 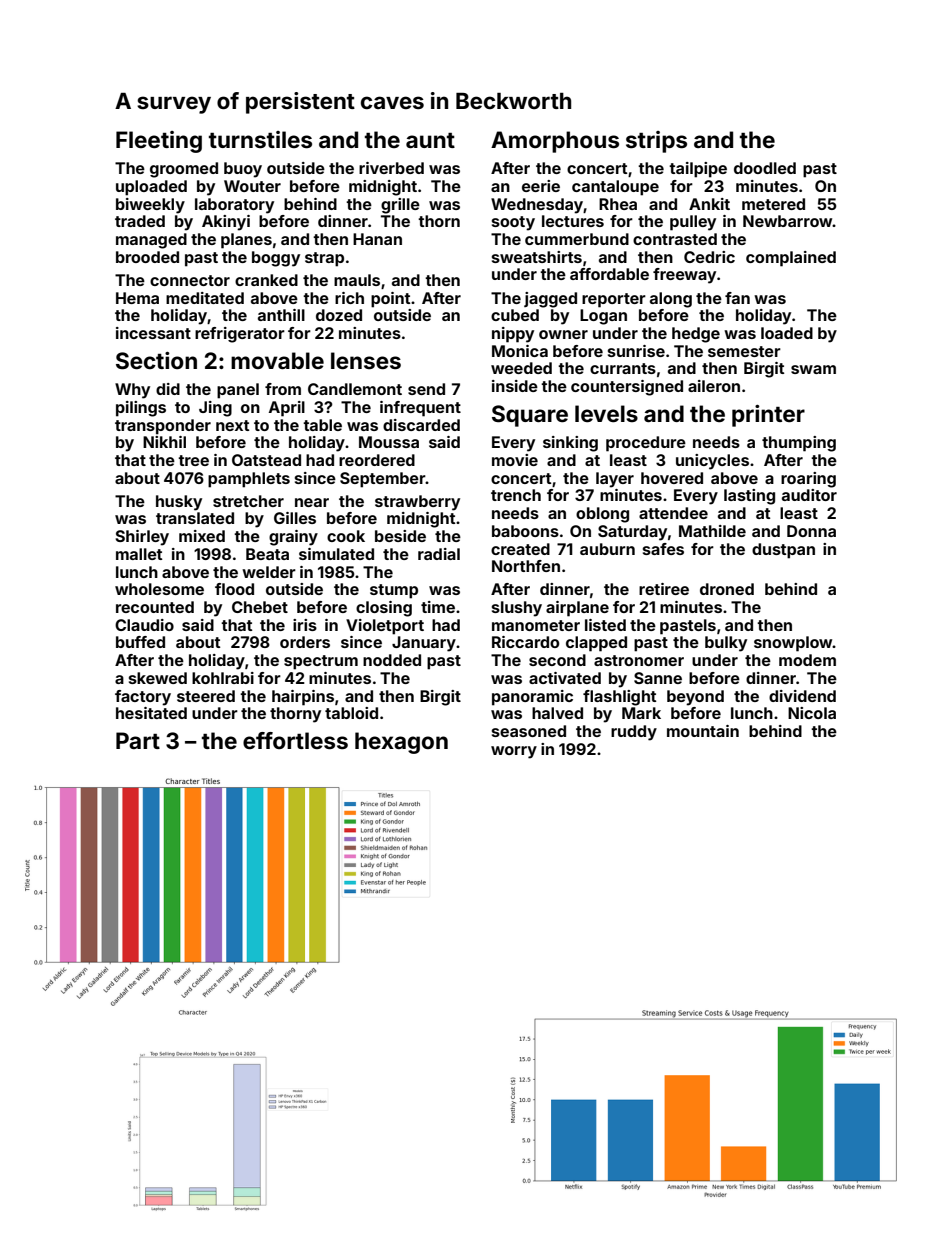 I want to click on complained, so click(x=791, y=259).
